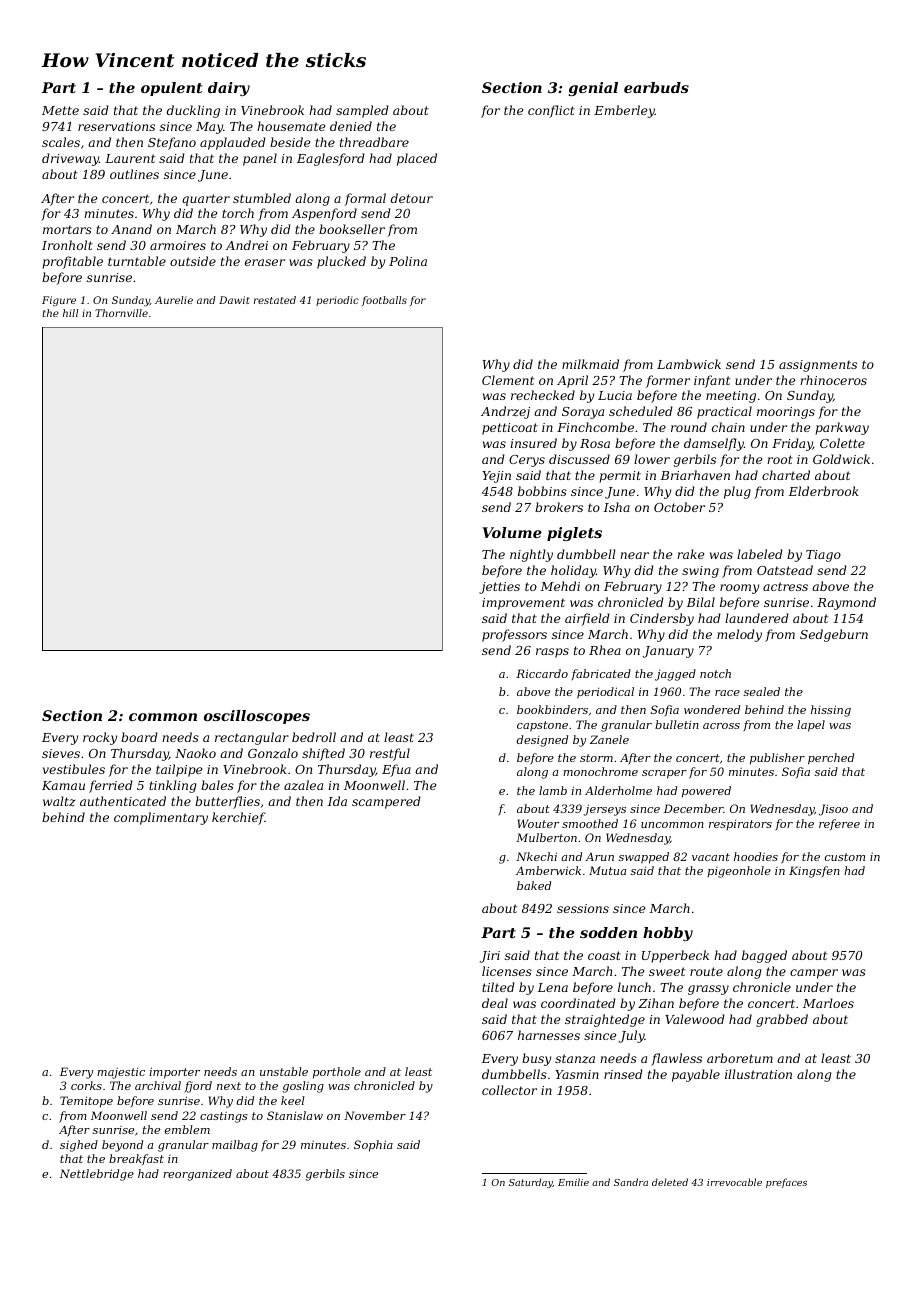 This image has width=924, height=1308. Describe the element at coordinates (257, 717) in the image. I see `oscilloscopes` at that location.
